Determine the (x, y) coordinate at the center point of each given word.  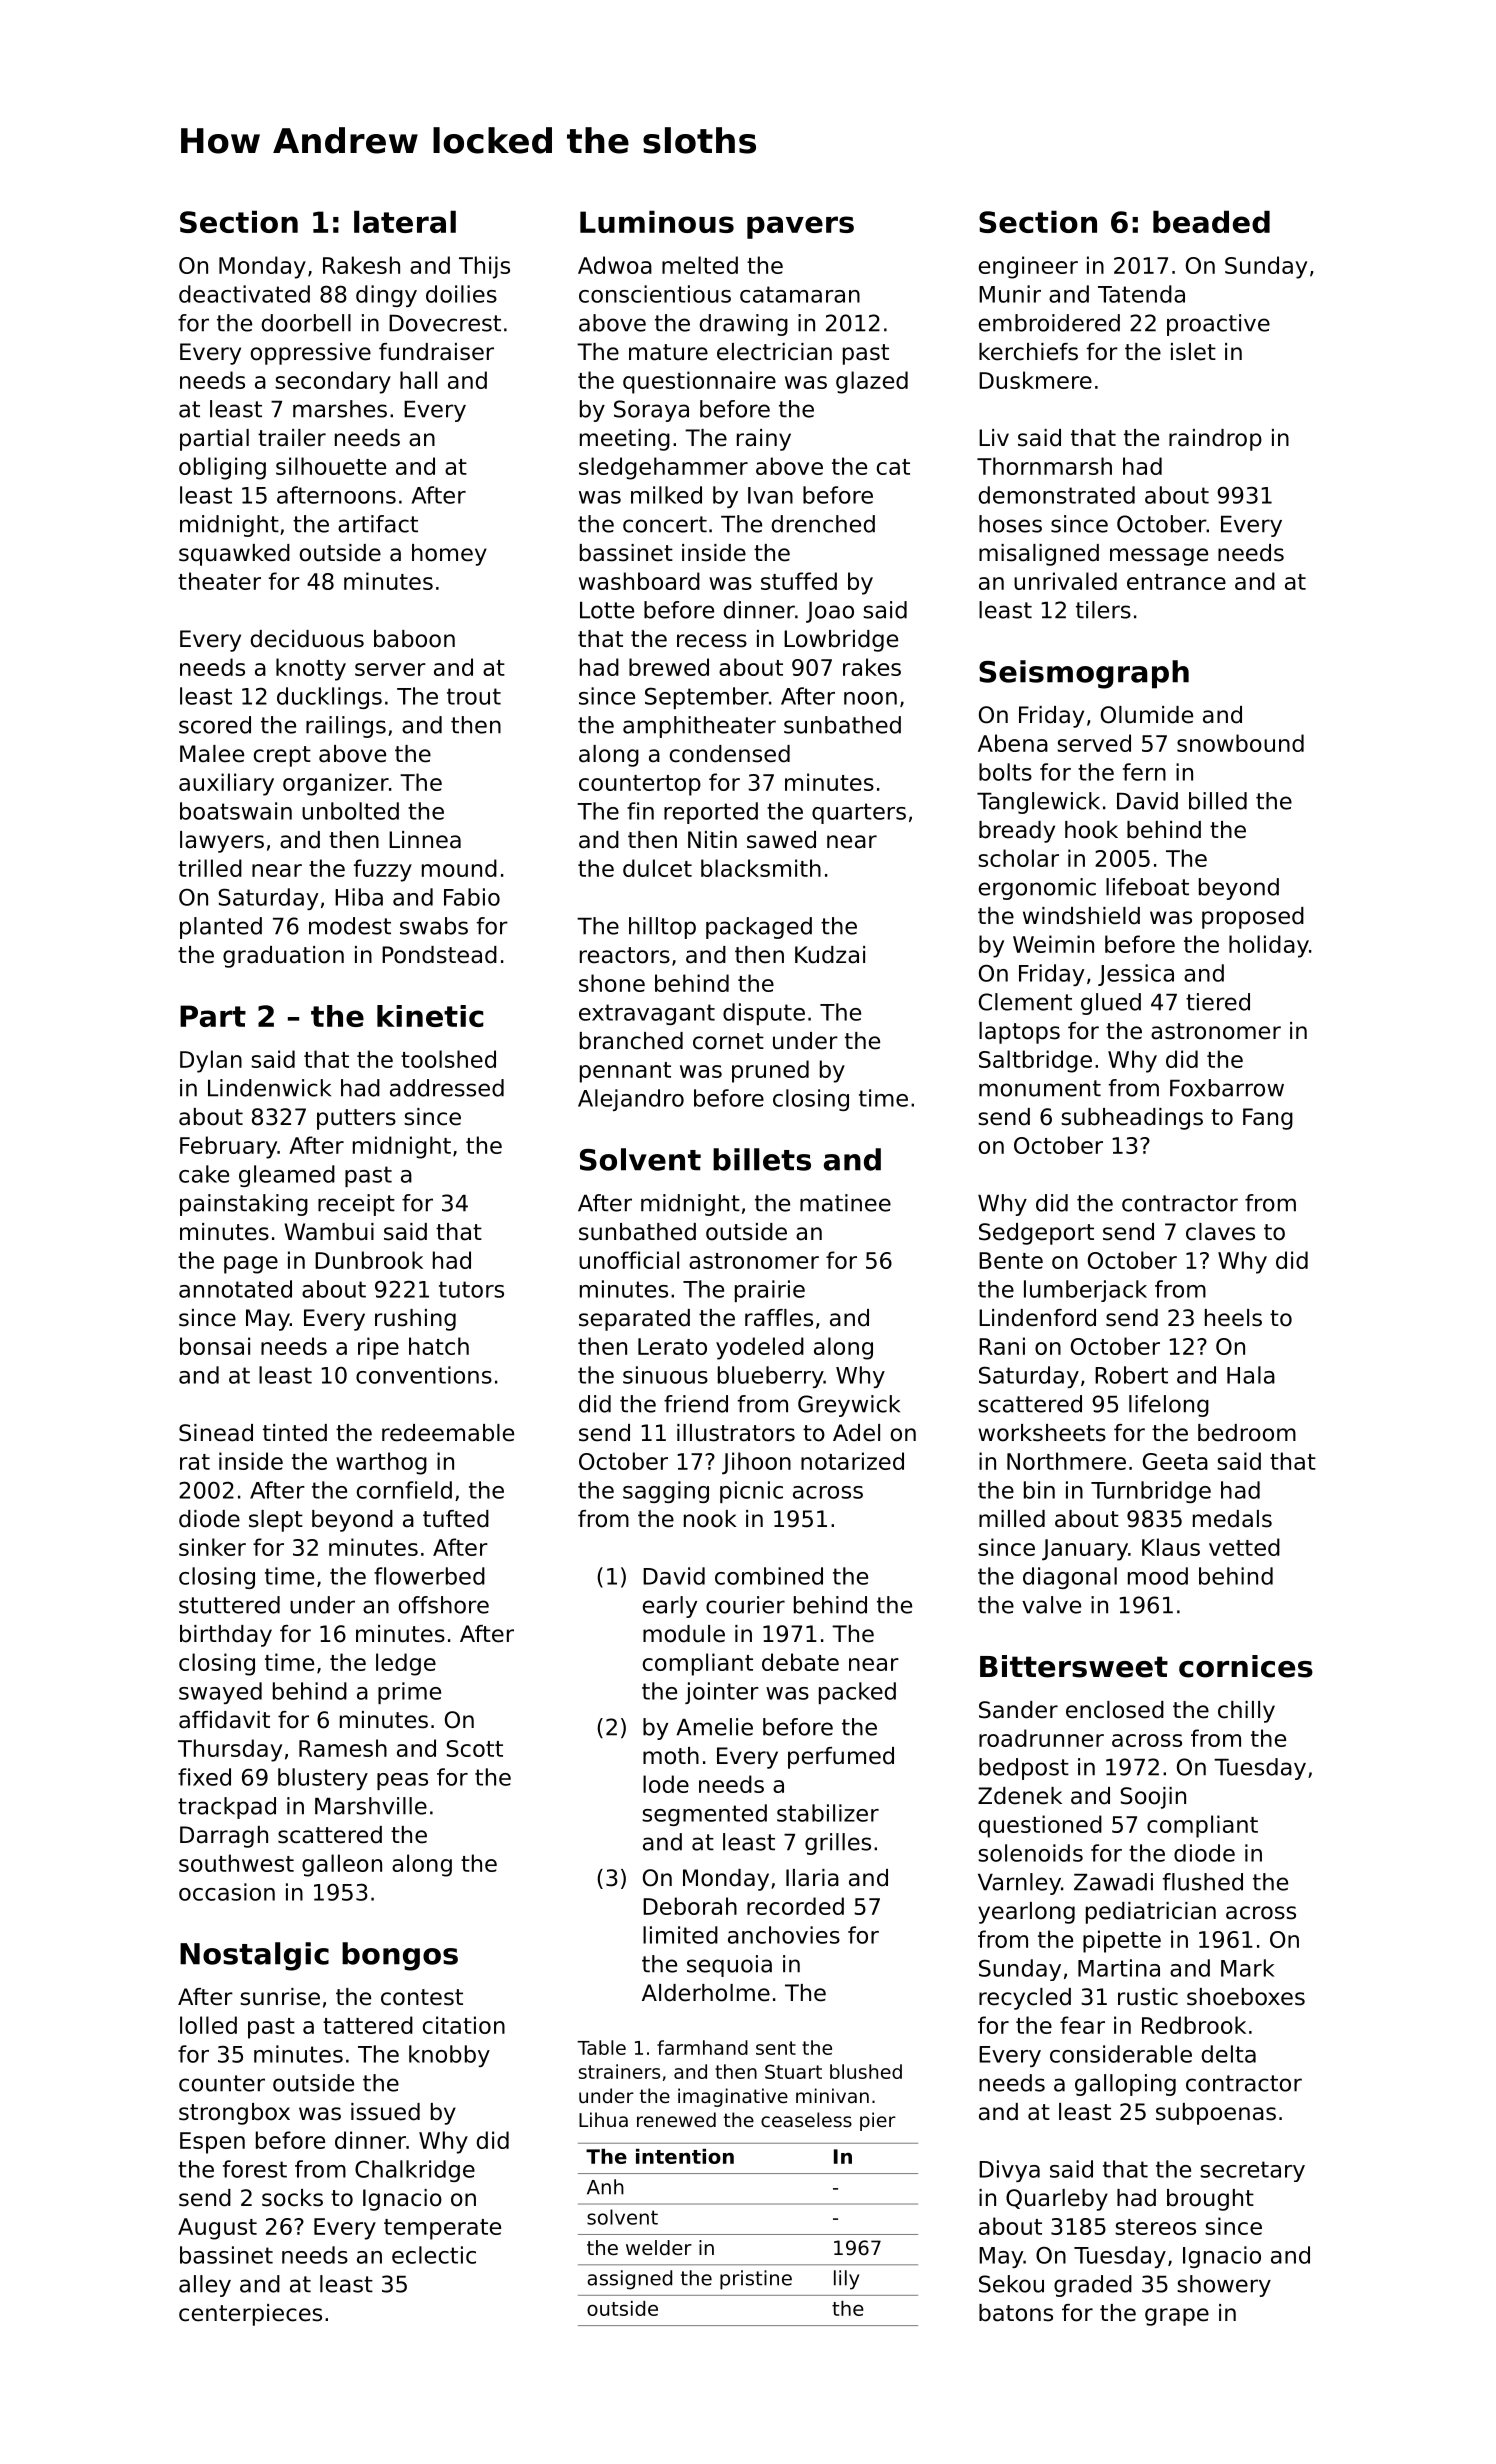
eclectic (434, 2255)
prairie (770, 1291)
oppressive (311, 354)
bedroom (1247, 1433)
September (707, 698)
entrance (1176, 582)
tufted (456, 1519)
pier (878, 2121)
